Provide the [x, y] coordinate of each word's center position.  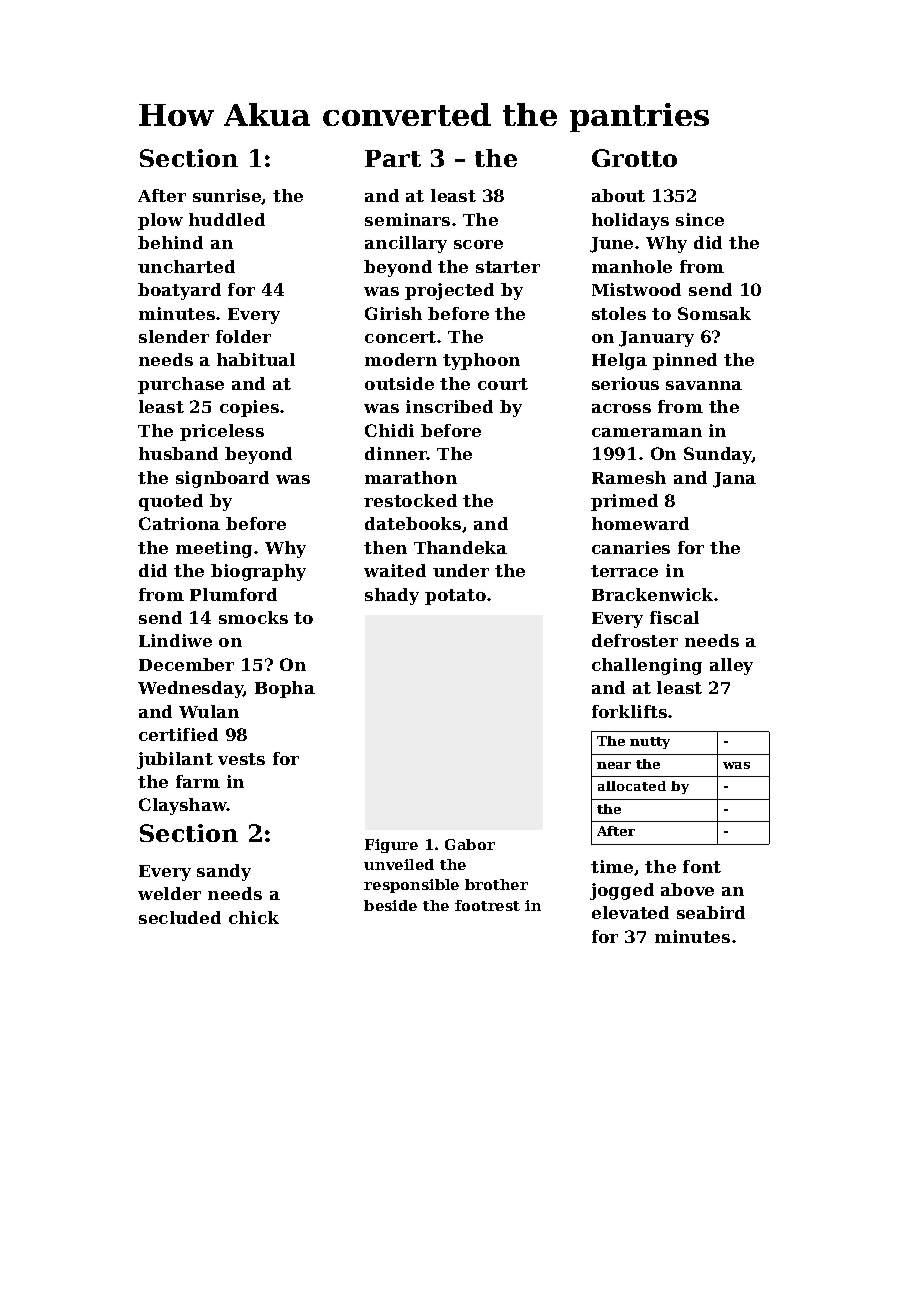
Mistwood [636, 289]
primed [624, 502]
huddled [227, 219]
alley [731, 666]
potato [455, 597]
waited [395, 570]
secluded [180, 917]
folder [243, 336]
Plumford [233, 594]
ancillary [406, 244]
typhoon [481, 361]
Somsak [714, 313]
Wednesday [191, 689]
